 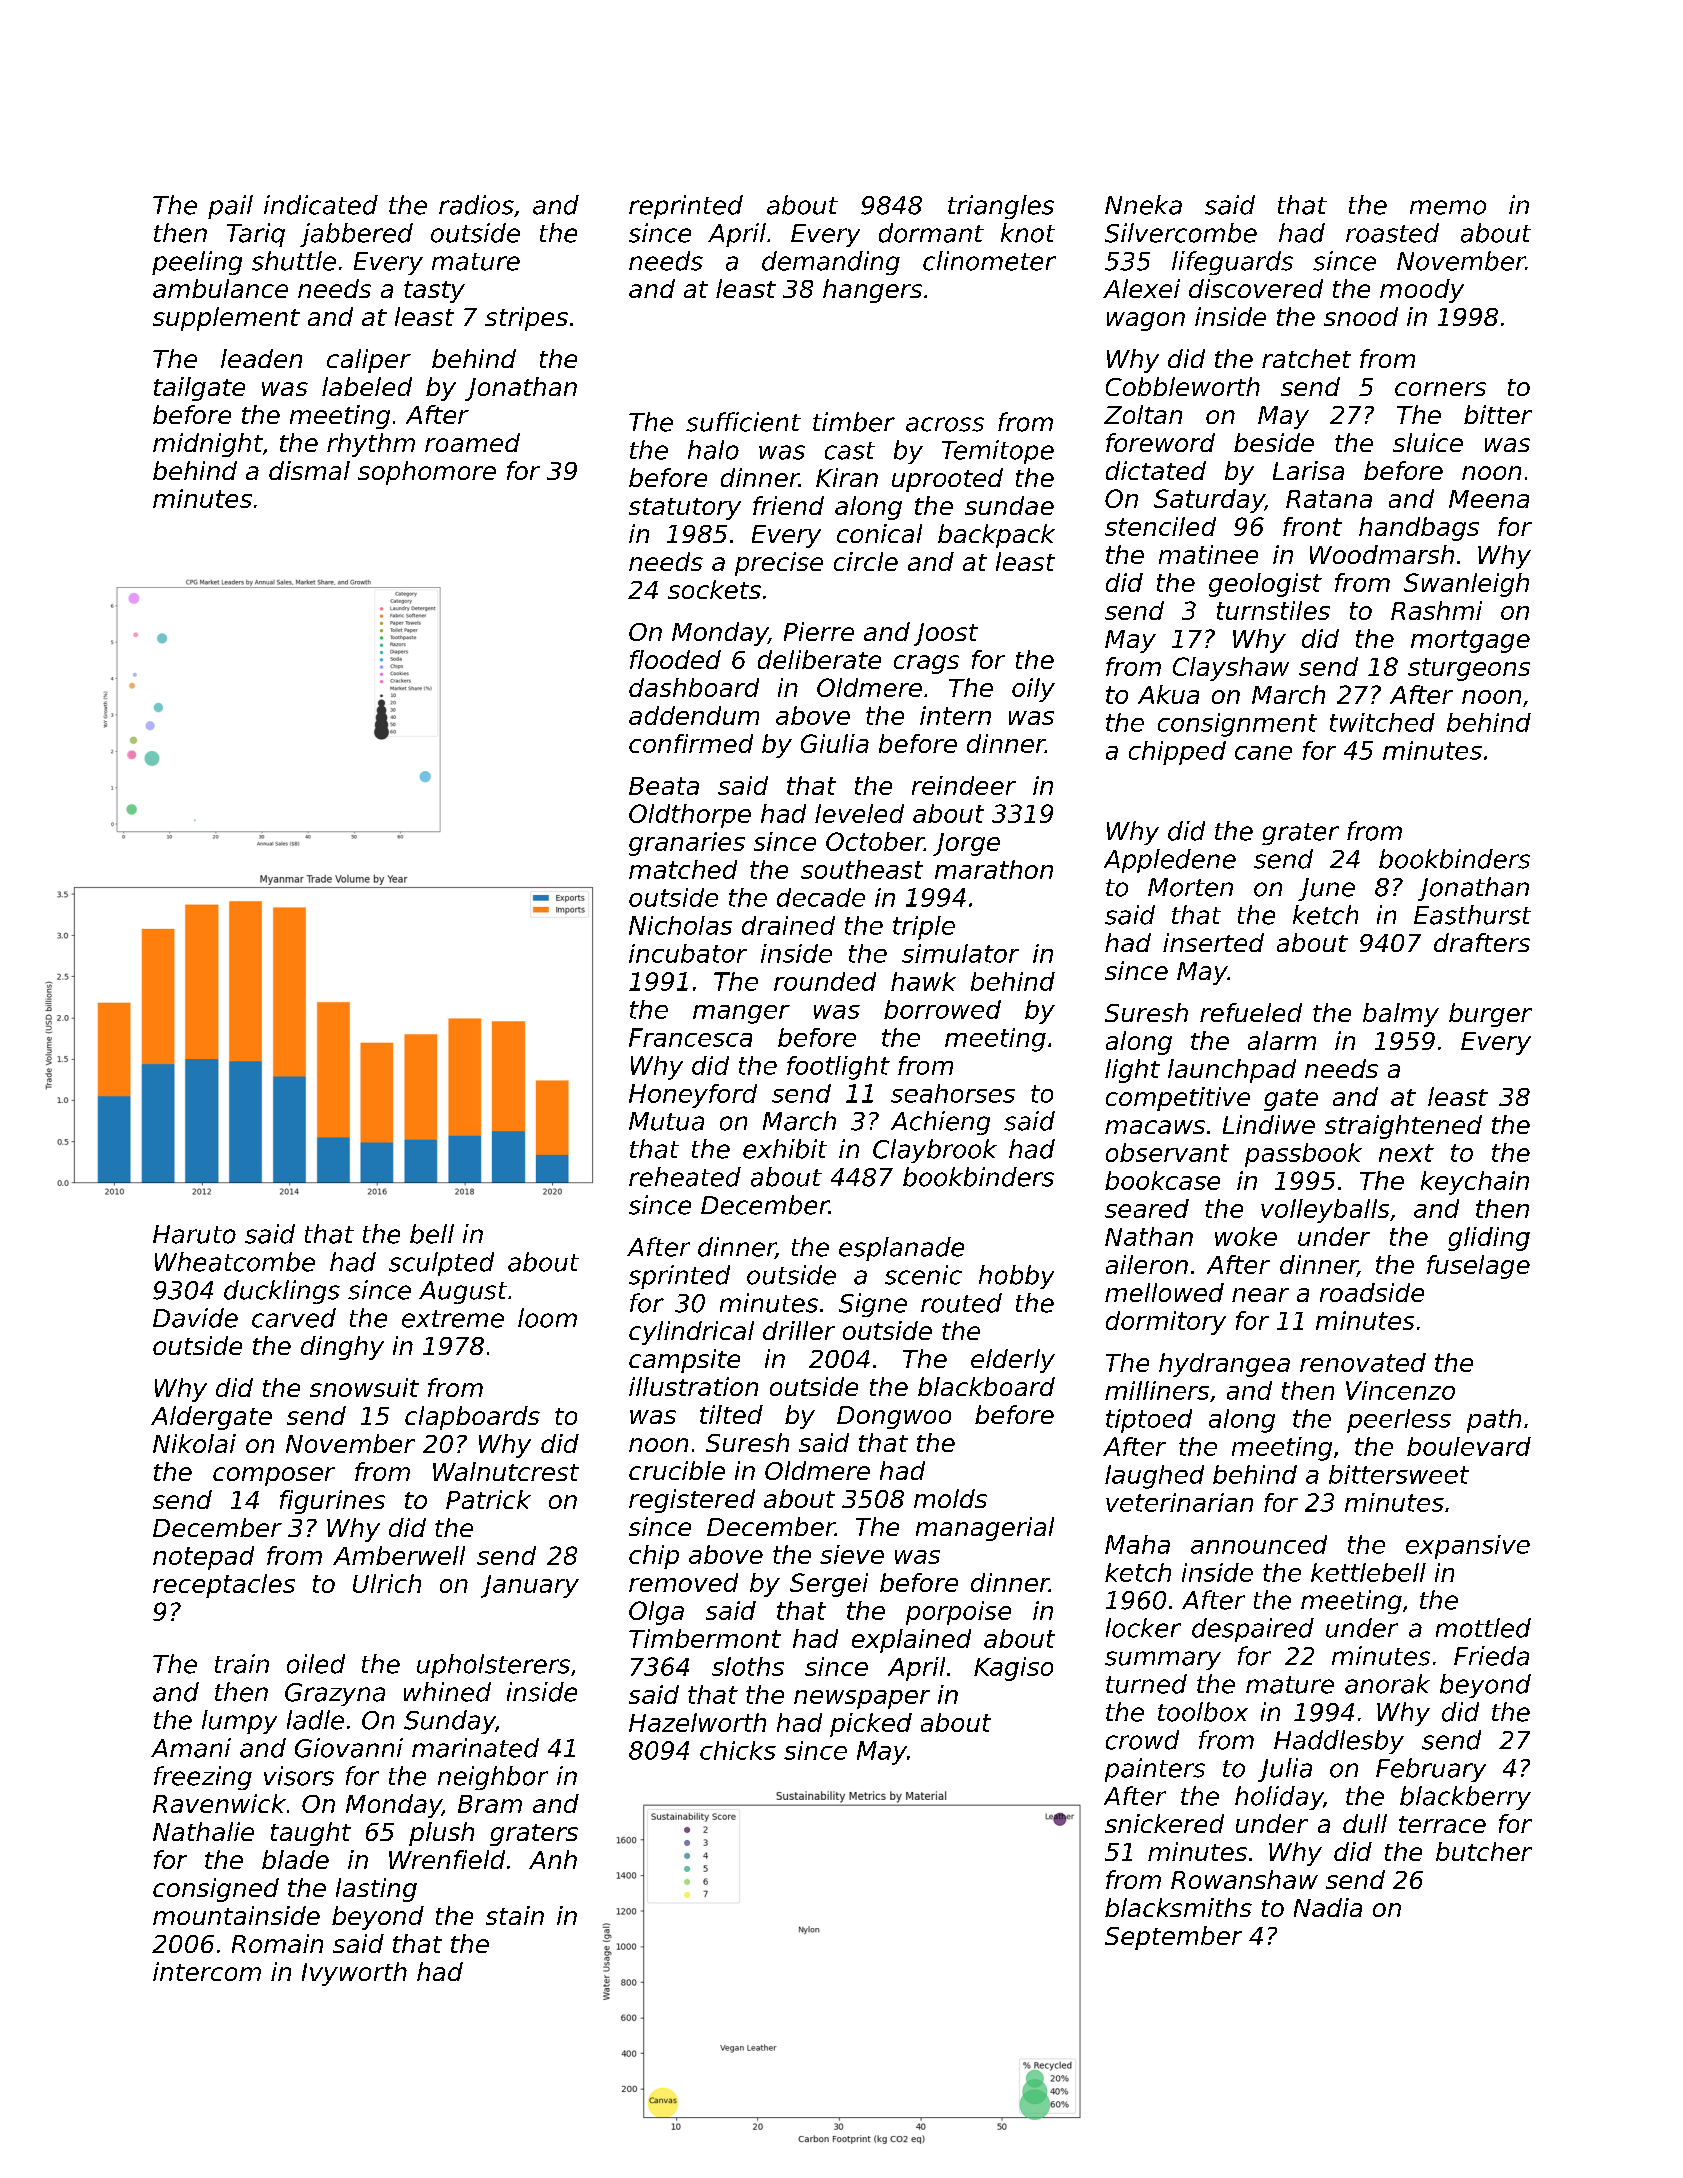 What do you see at coordinates (1448, 207) in the image?
I see `memo` at bounding box center [1448, 207].
